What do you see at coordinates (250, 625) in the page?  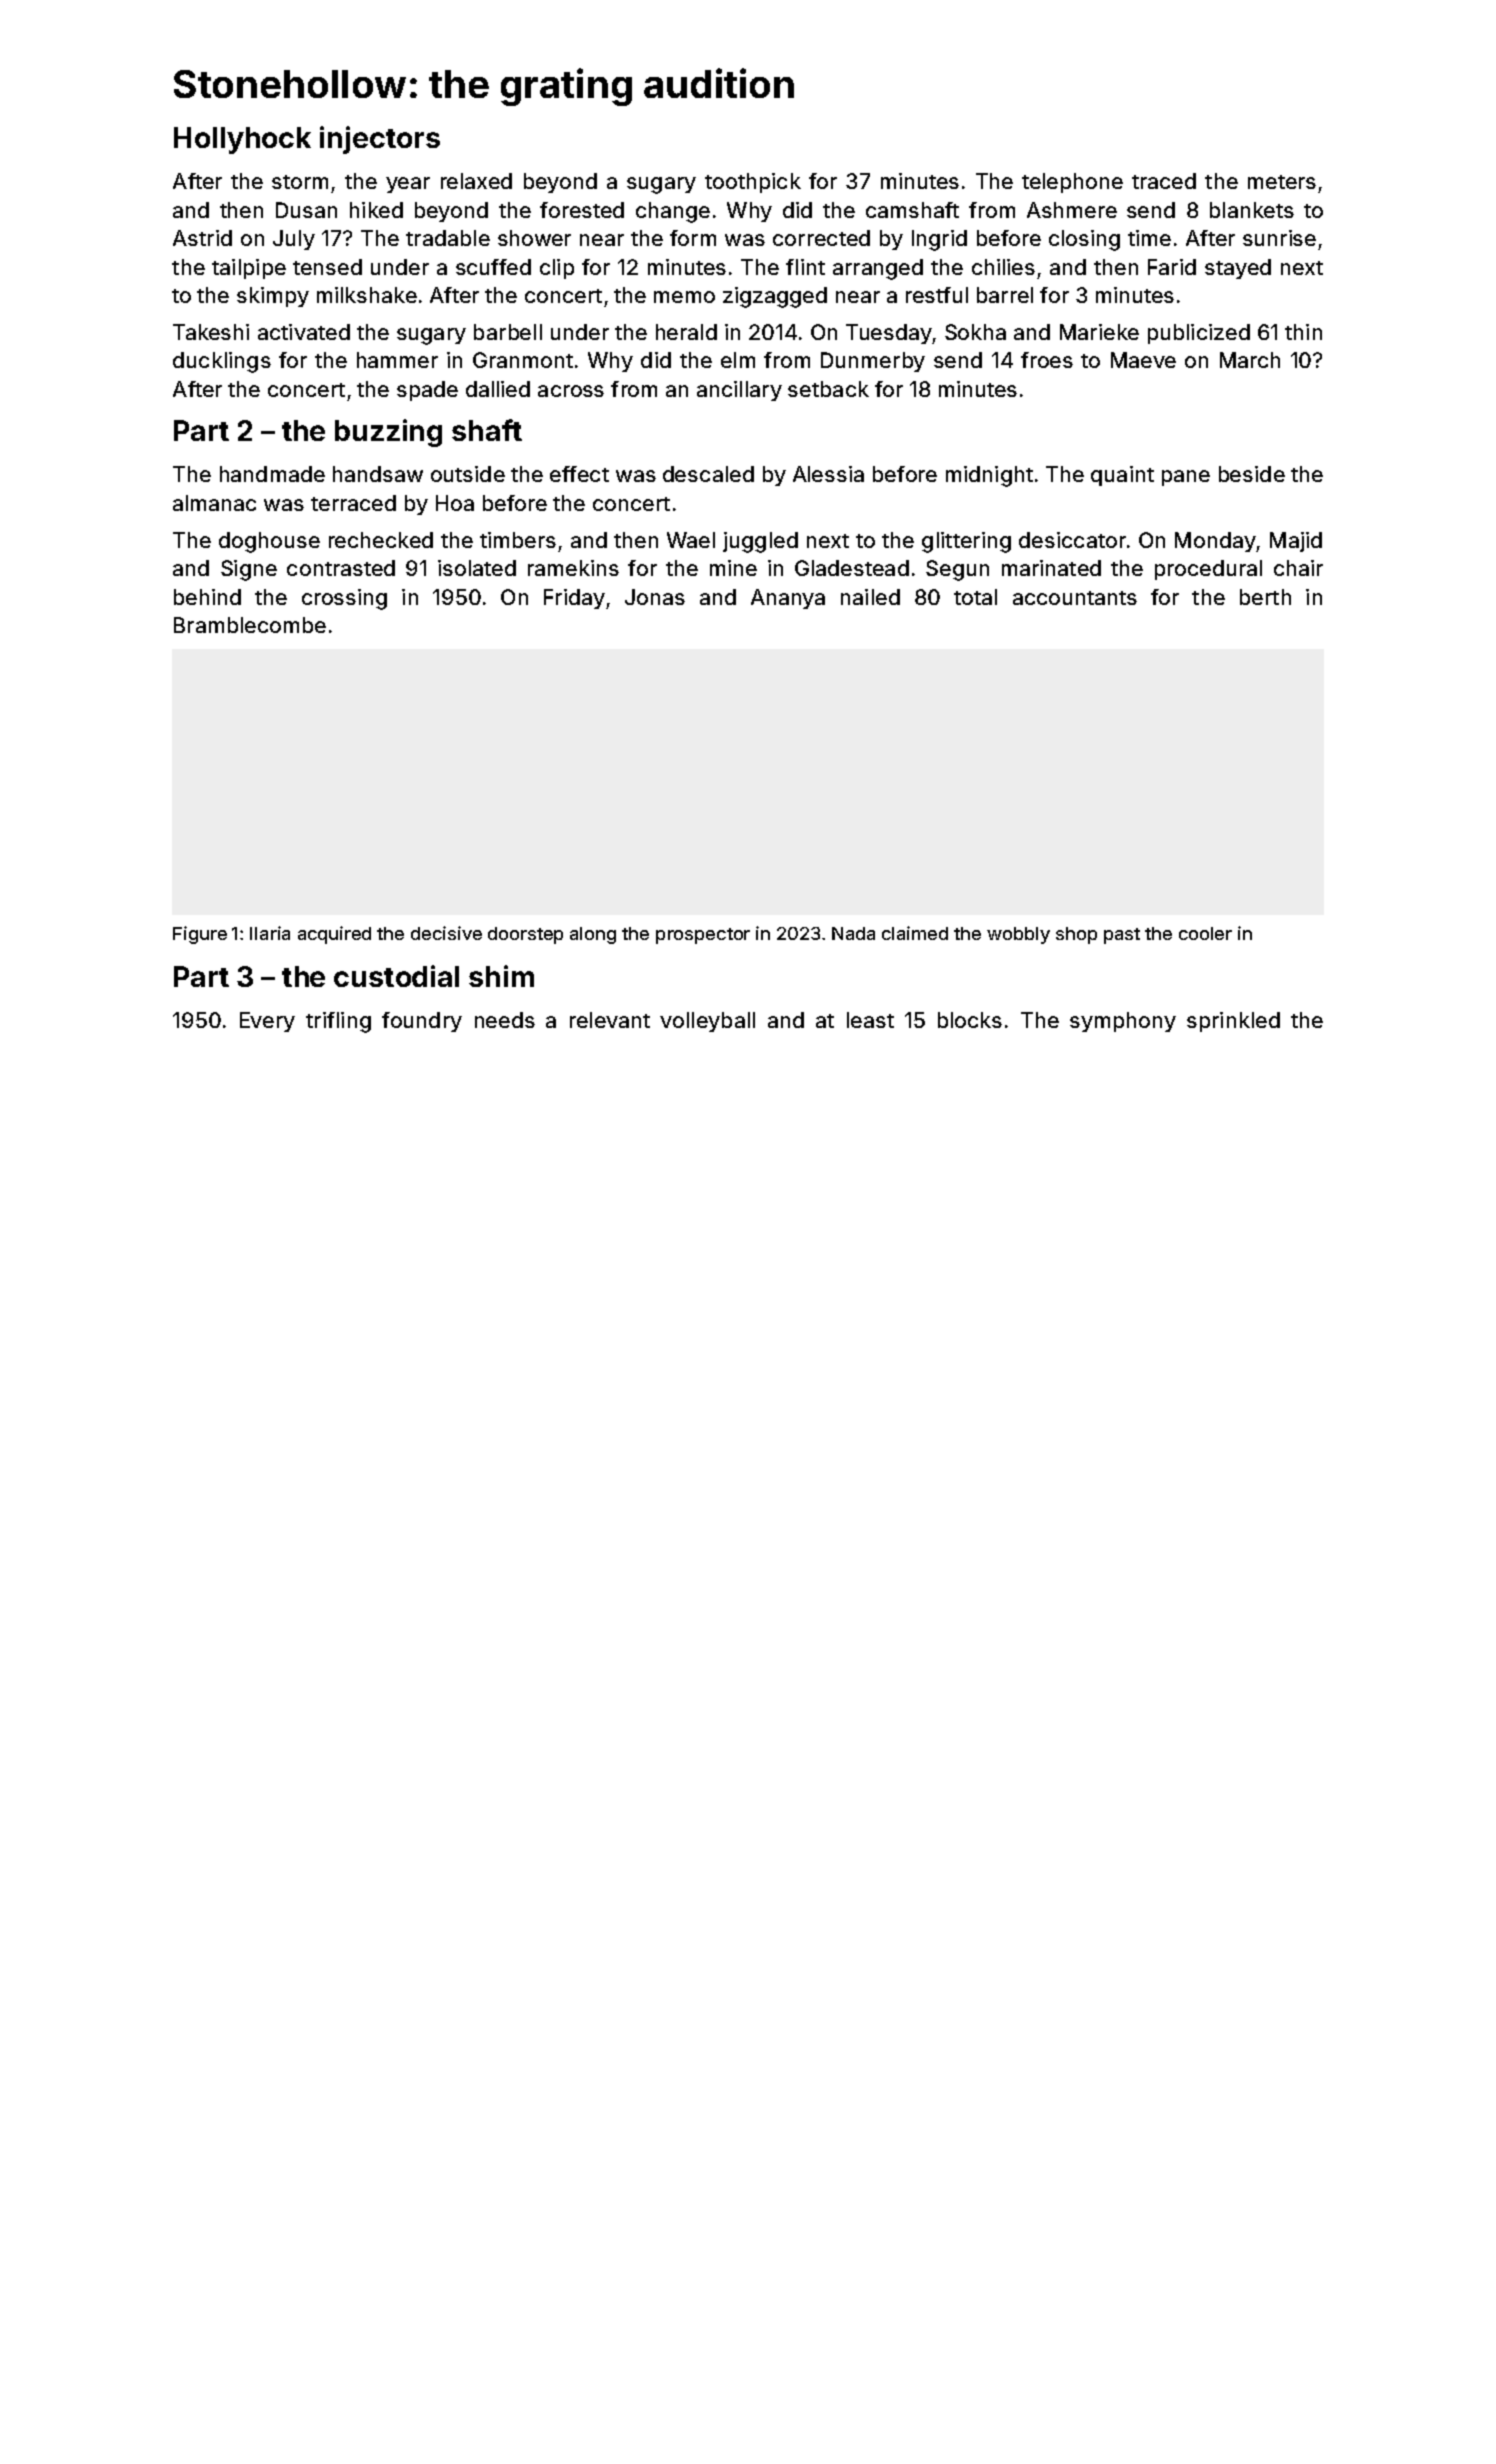 I see `Bramblecombe` at bounding box center [250, 625].
